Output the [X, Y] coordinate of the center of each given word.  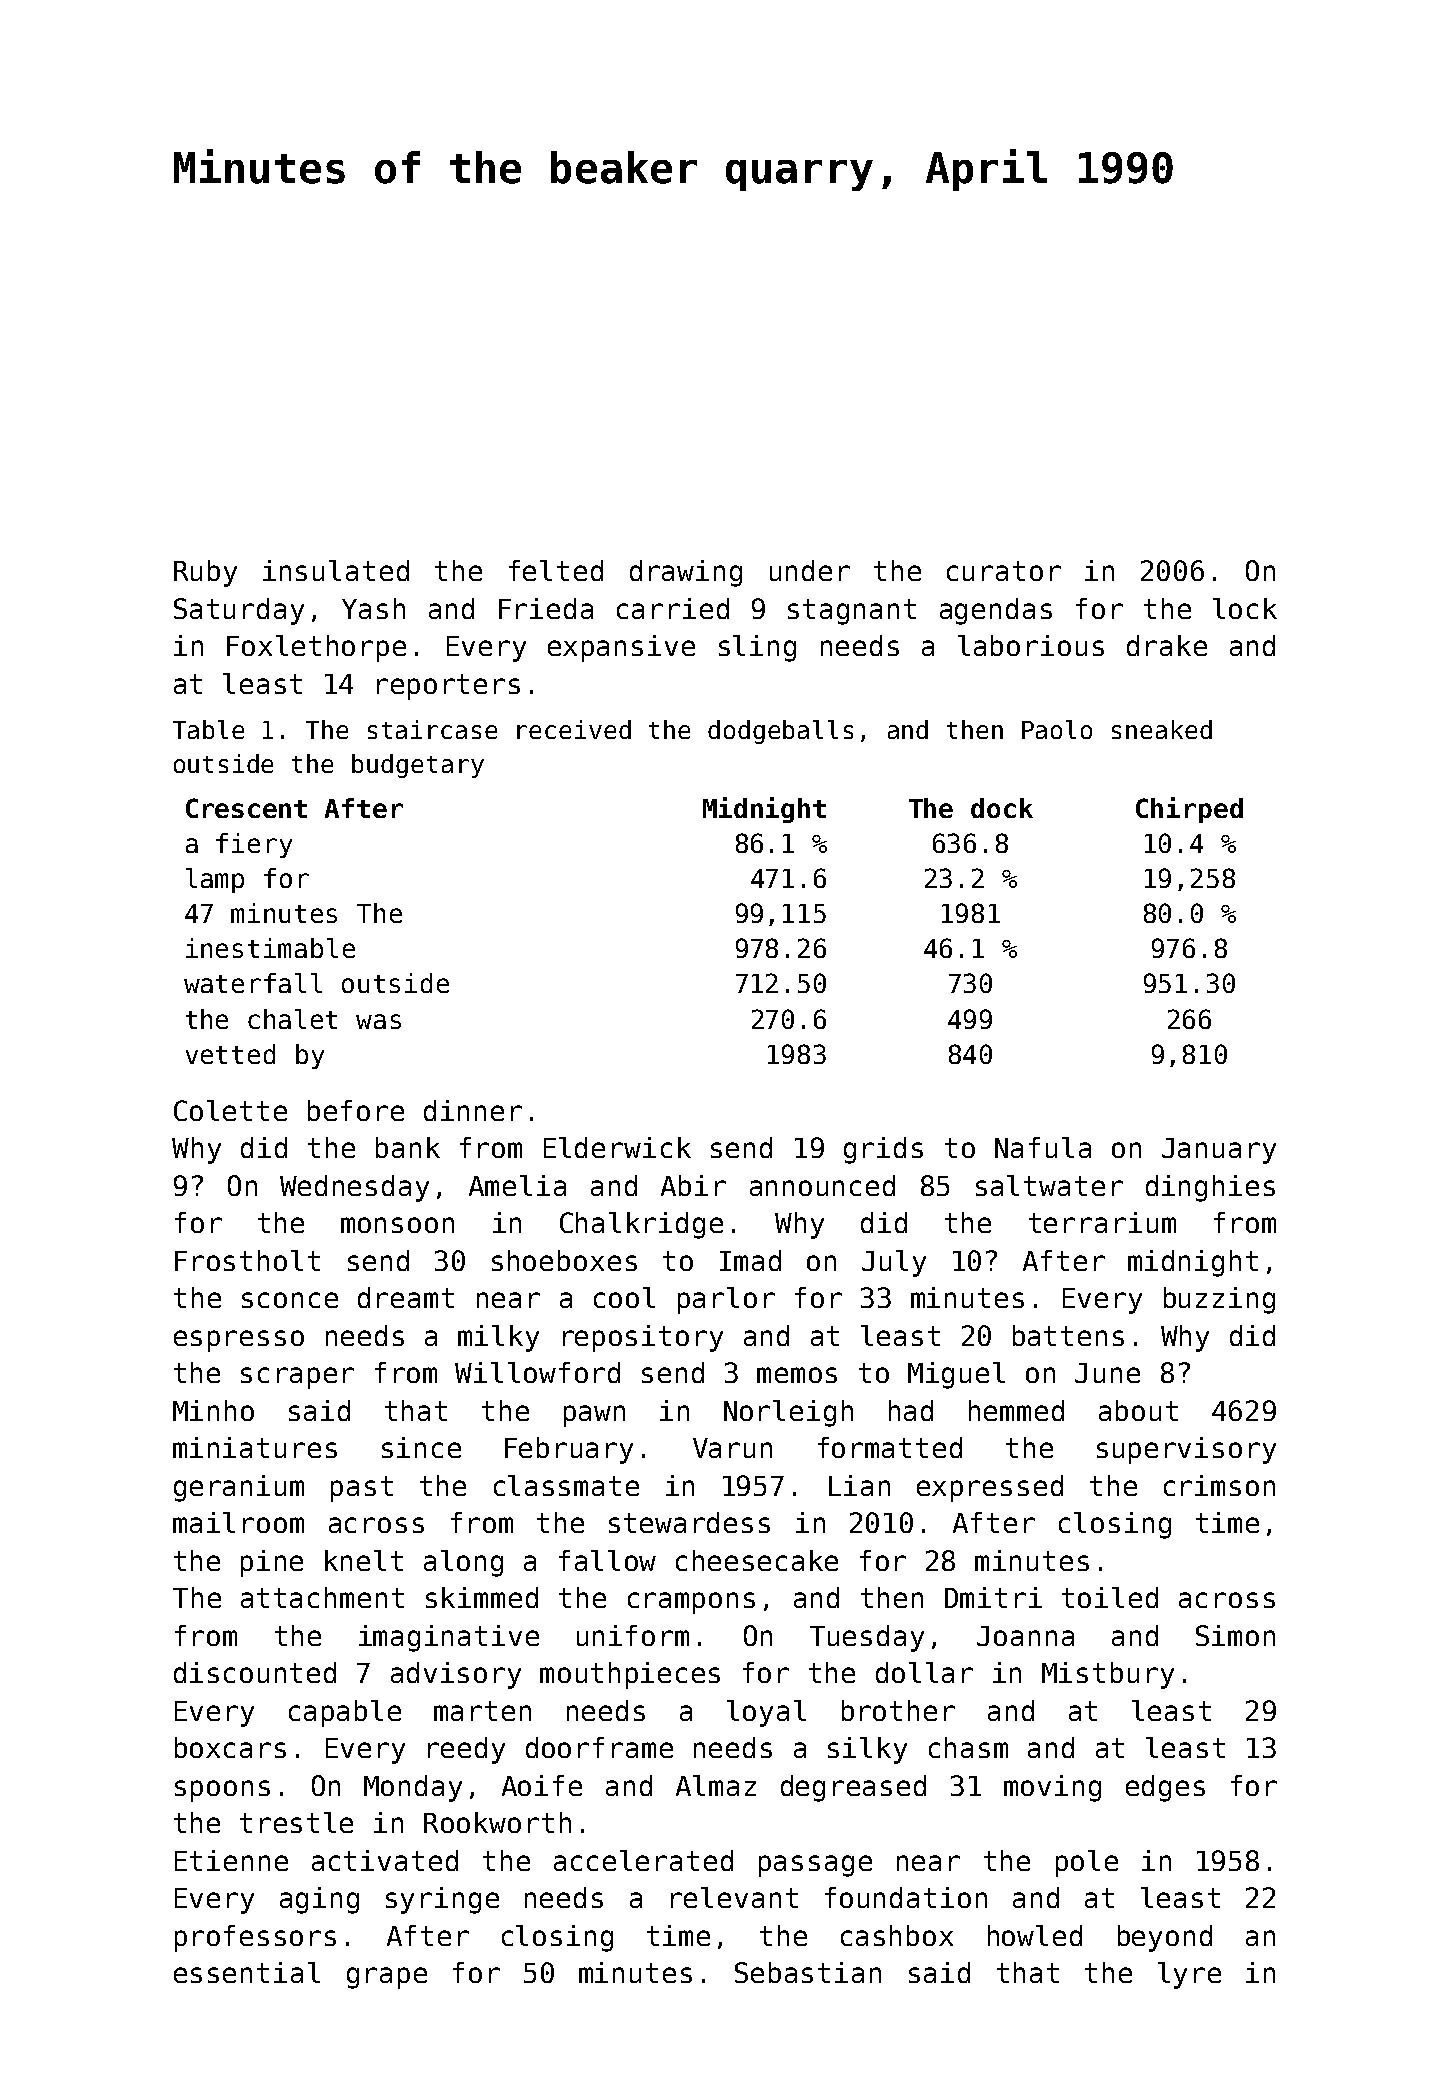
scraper [297, 1378]
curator [1004, 571]
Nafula [1043, 1147]
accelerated [643, 1860]
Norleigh [788, 1413]
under [810, 570]
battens [1068, 1335]
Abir [693, 1185]
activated [385, 1860]
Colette [230, 1110]
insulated [336, 570]
